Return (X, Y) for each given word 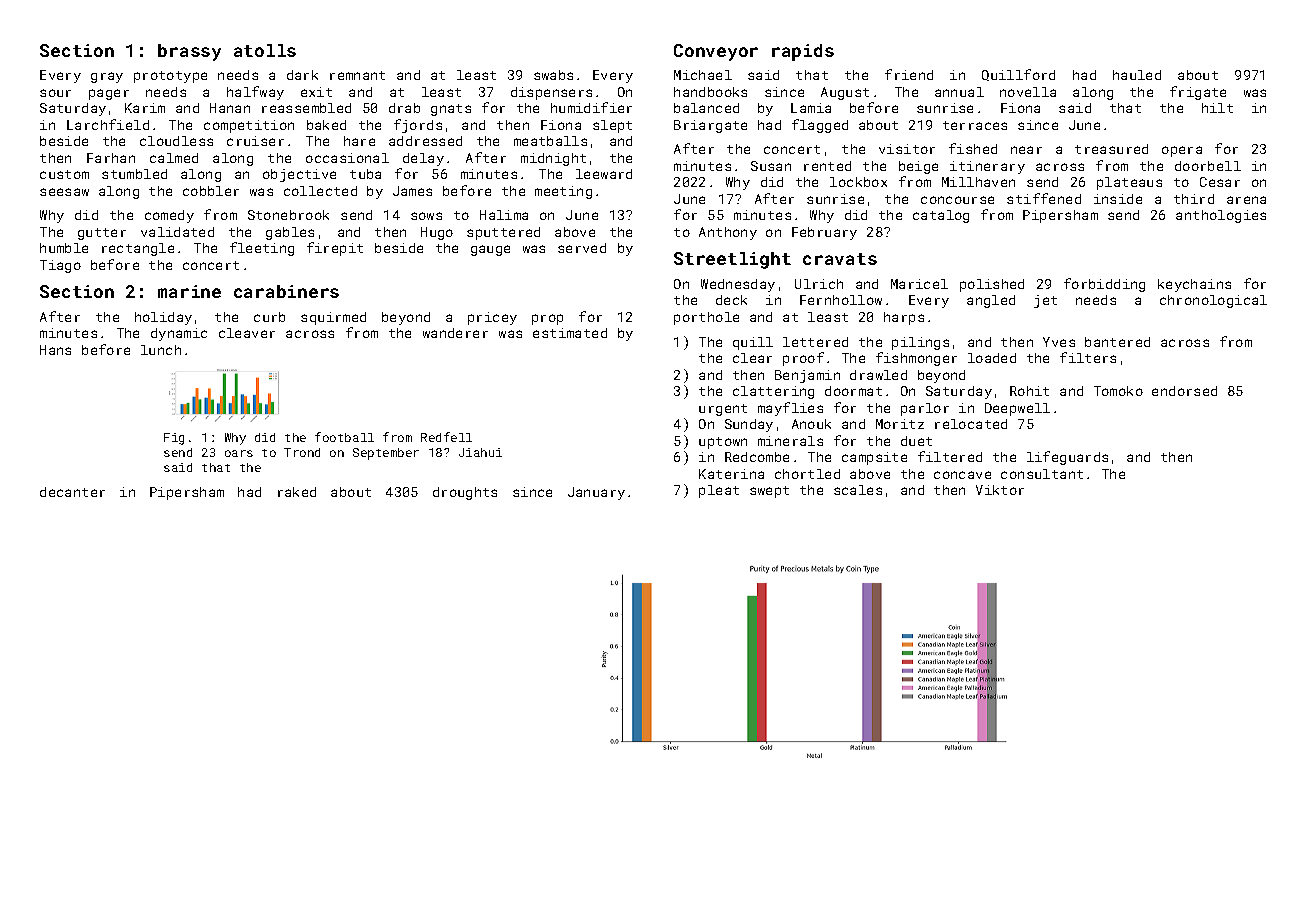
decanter (72, 492)
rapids (803, 52)
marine (189, 291)
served (582, 248)
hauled (1137, 75)
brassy (189, 52)
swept (769, 492)
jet (1045, 301)
